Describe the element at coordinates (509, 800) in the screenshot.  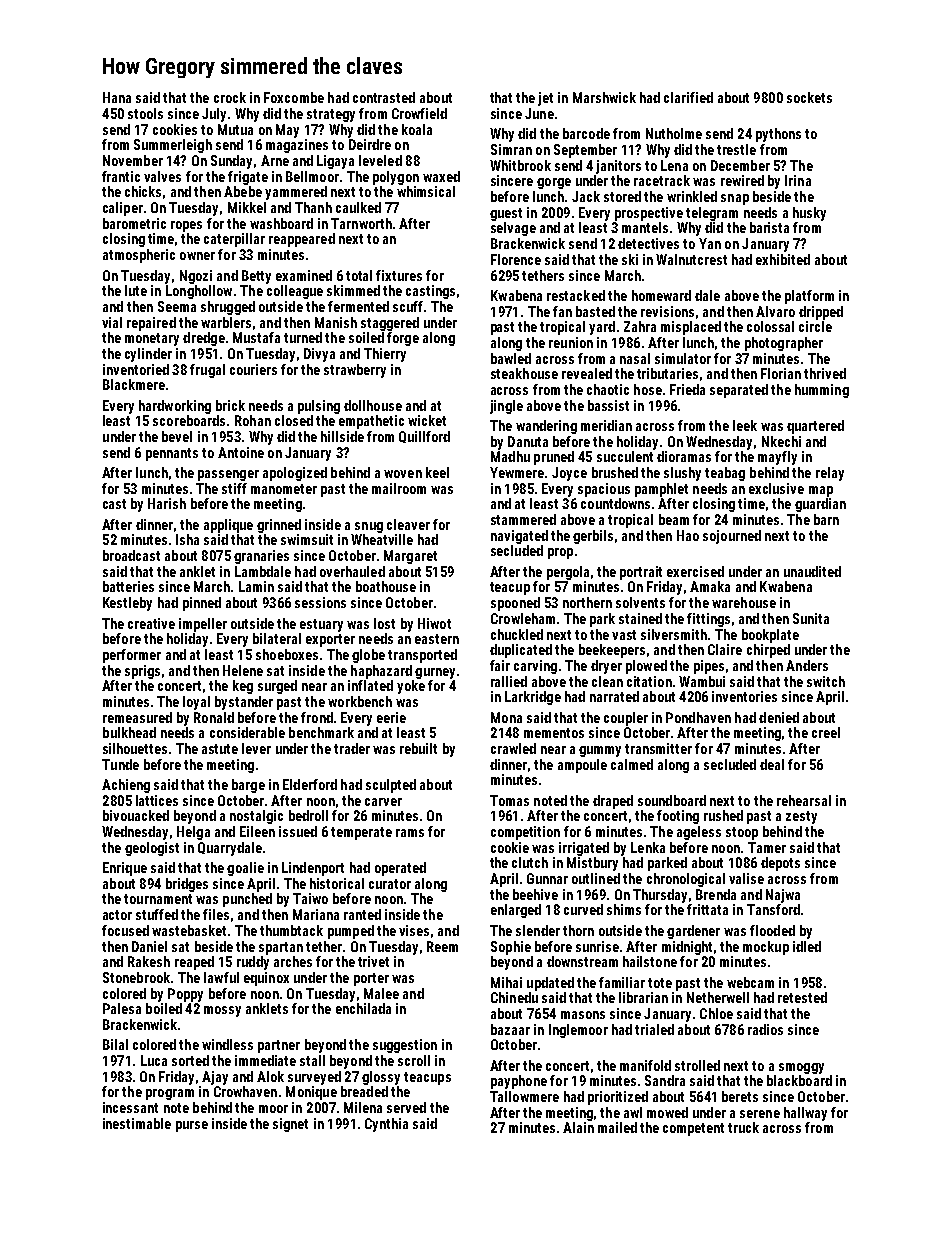
I see `Tomas` at that location.
